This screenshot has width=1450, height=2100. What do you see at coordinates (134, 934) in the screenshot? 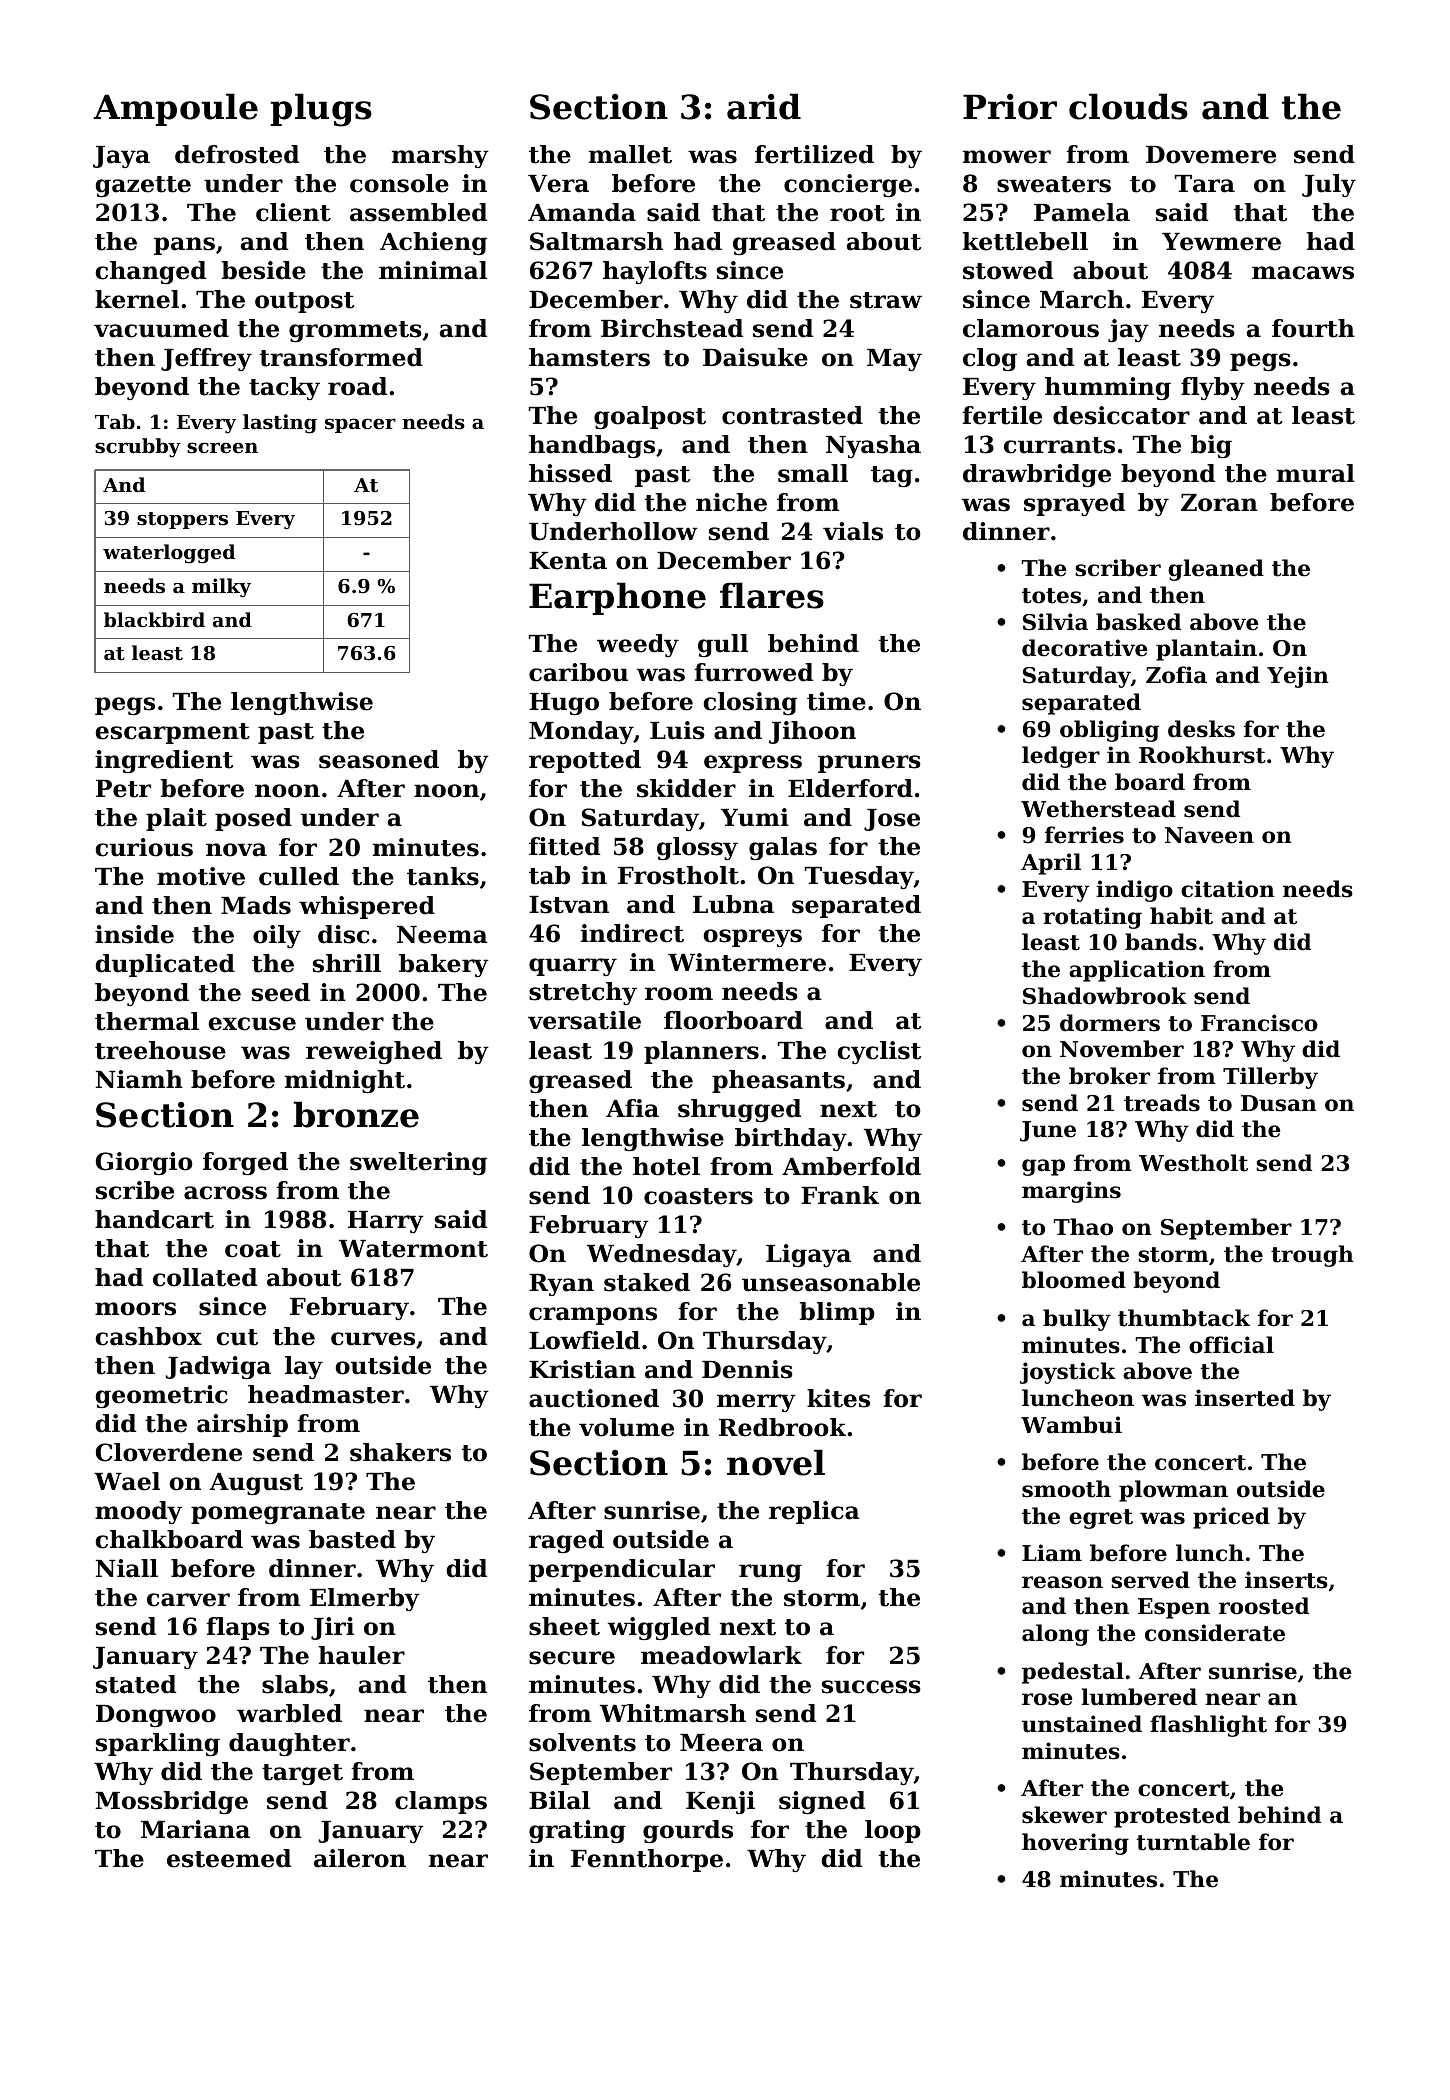
I see `inside` at bounding box center [134, 934].
